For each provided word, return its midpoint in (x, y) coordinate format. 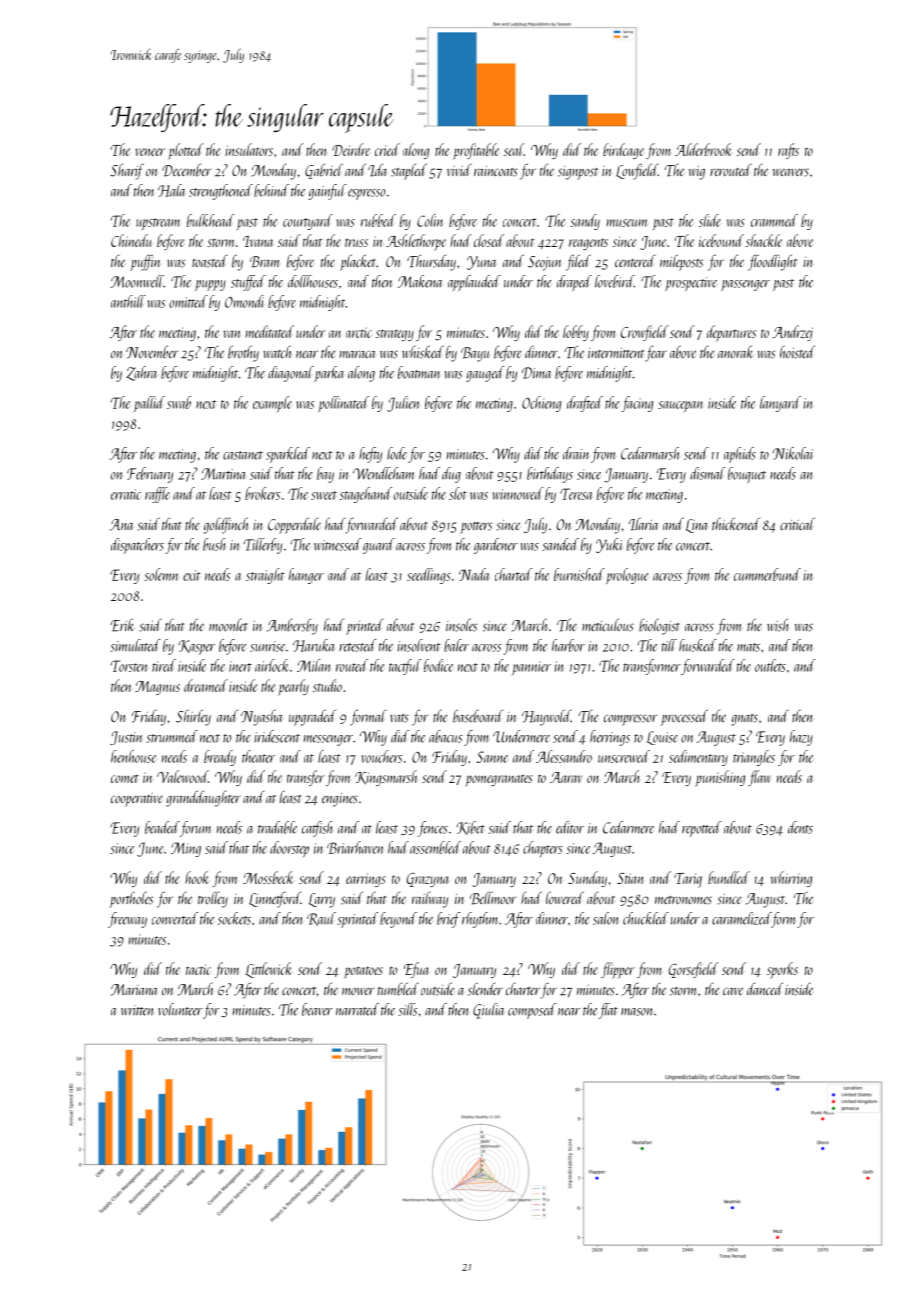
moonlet (228, 625)
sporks (782, 970)
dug (451, 475)
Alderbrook (703, 149)
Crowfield (644, 333)
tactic (198, 969)
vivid (459, 170)
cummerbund (767, 574)
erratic (126, 494)
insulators (249, 149)
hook (197, 877)
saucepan (680, 406)
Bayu (475, 354)
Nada (474, 574)
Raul (321, 919)
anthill (128, 301)
